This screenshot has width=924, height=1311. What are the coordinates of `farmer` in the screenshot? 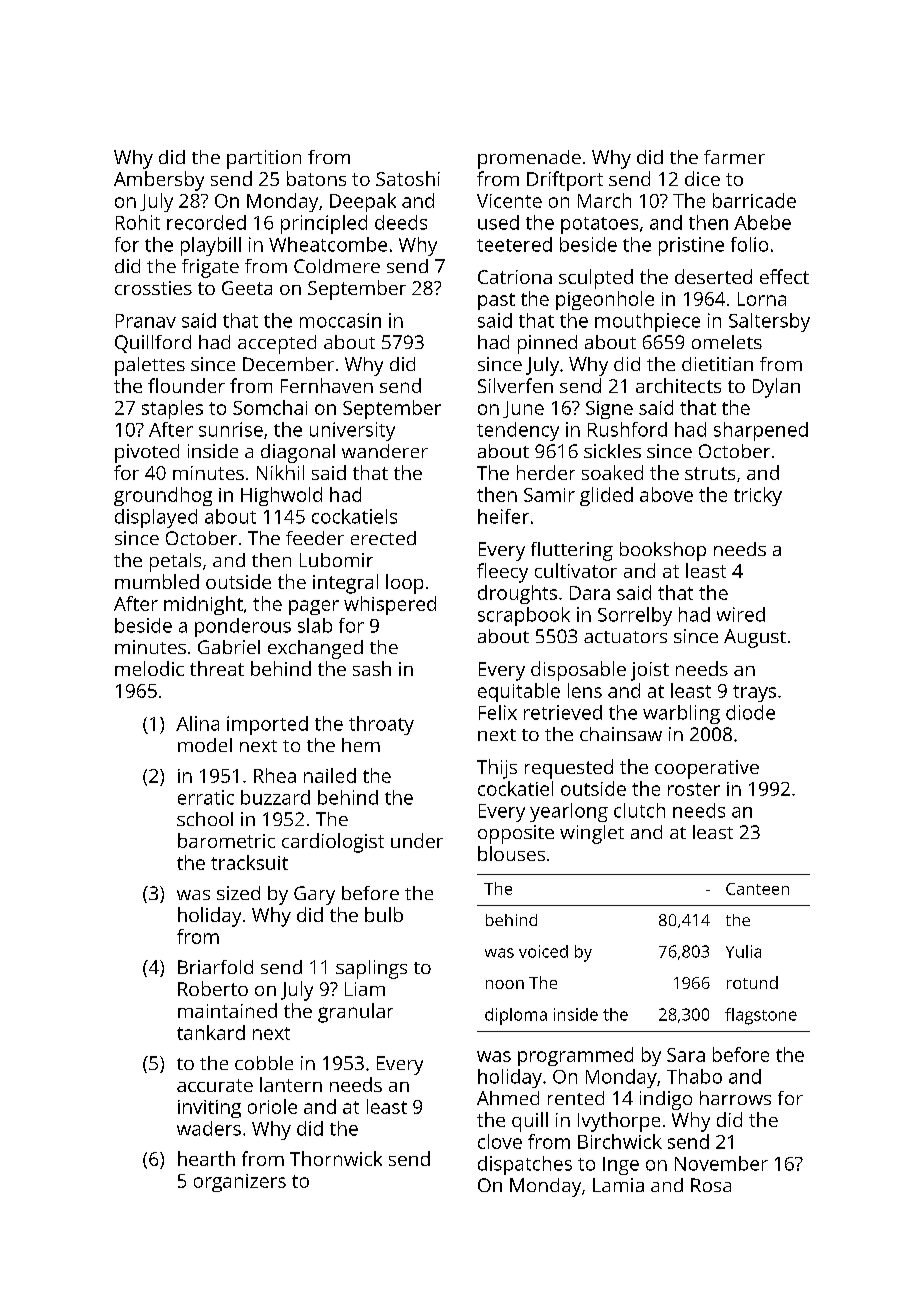 It's located at (734, 157).
